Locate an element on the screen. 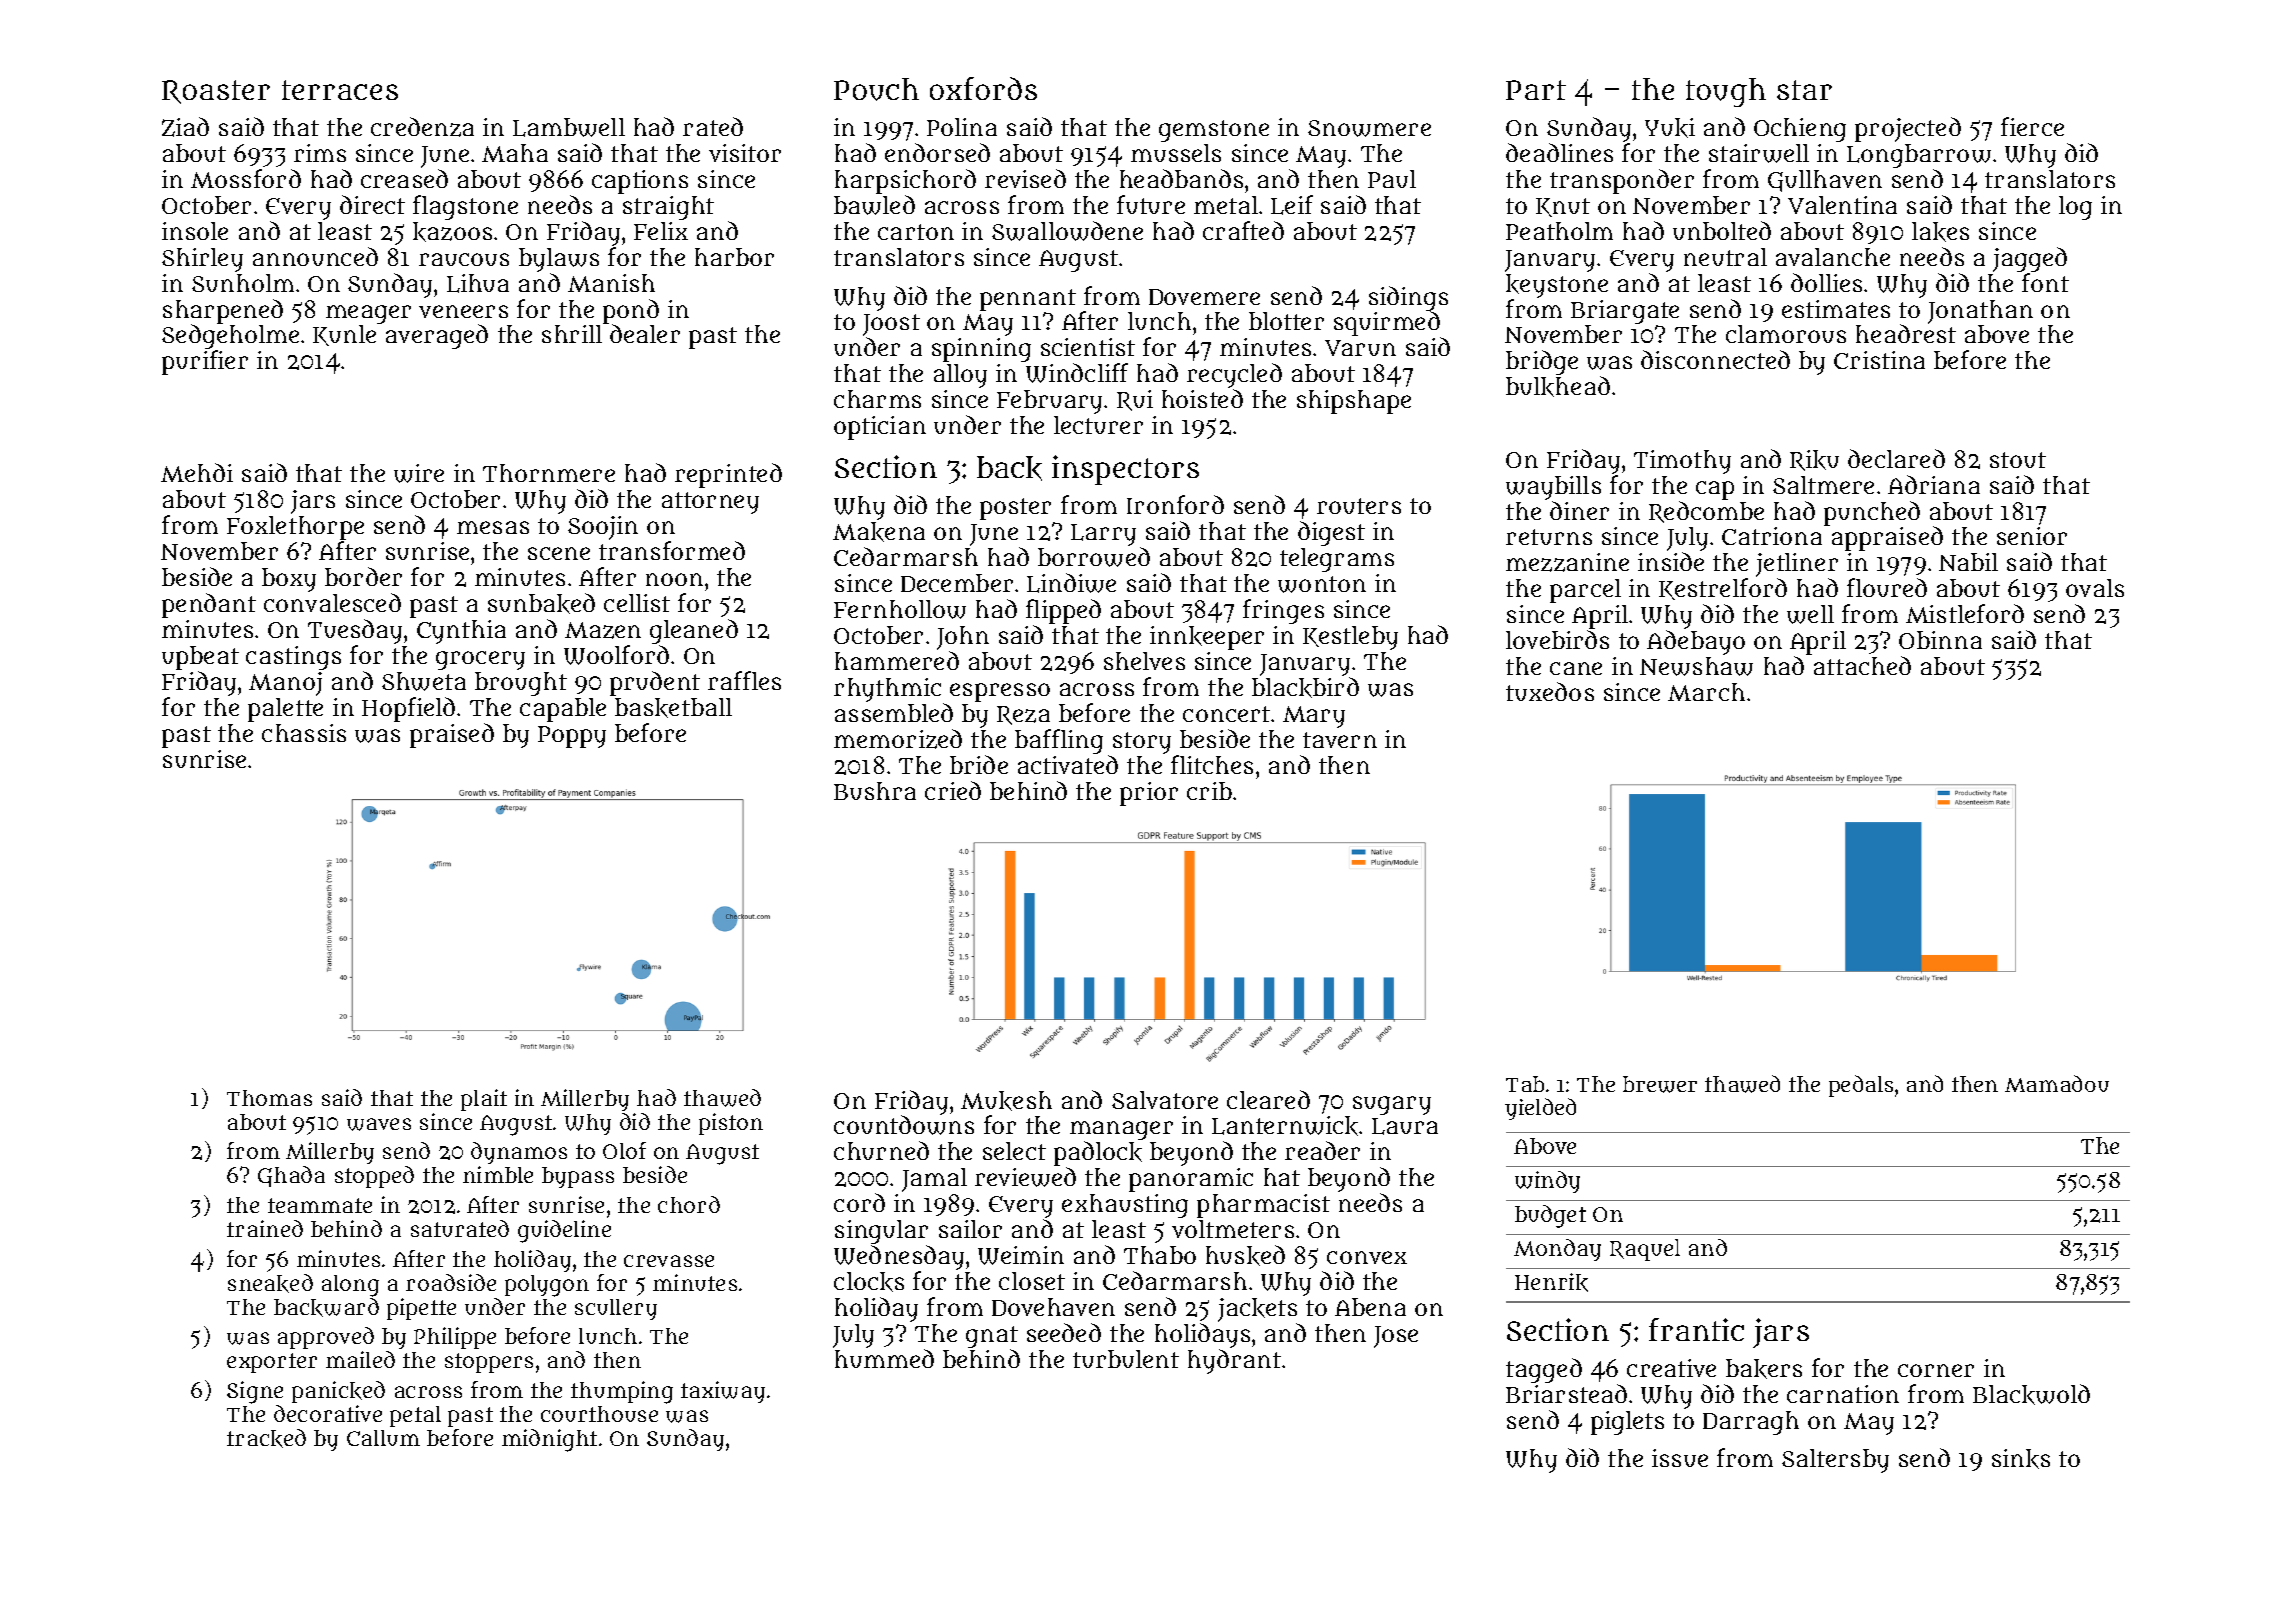 Image resolution: width=2292 pixels, height=1620 pixels. Saltersby is located at coordinates (1835, 1461).
